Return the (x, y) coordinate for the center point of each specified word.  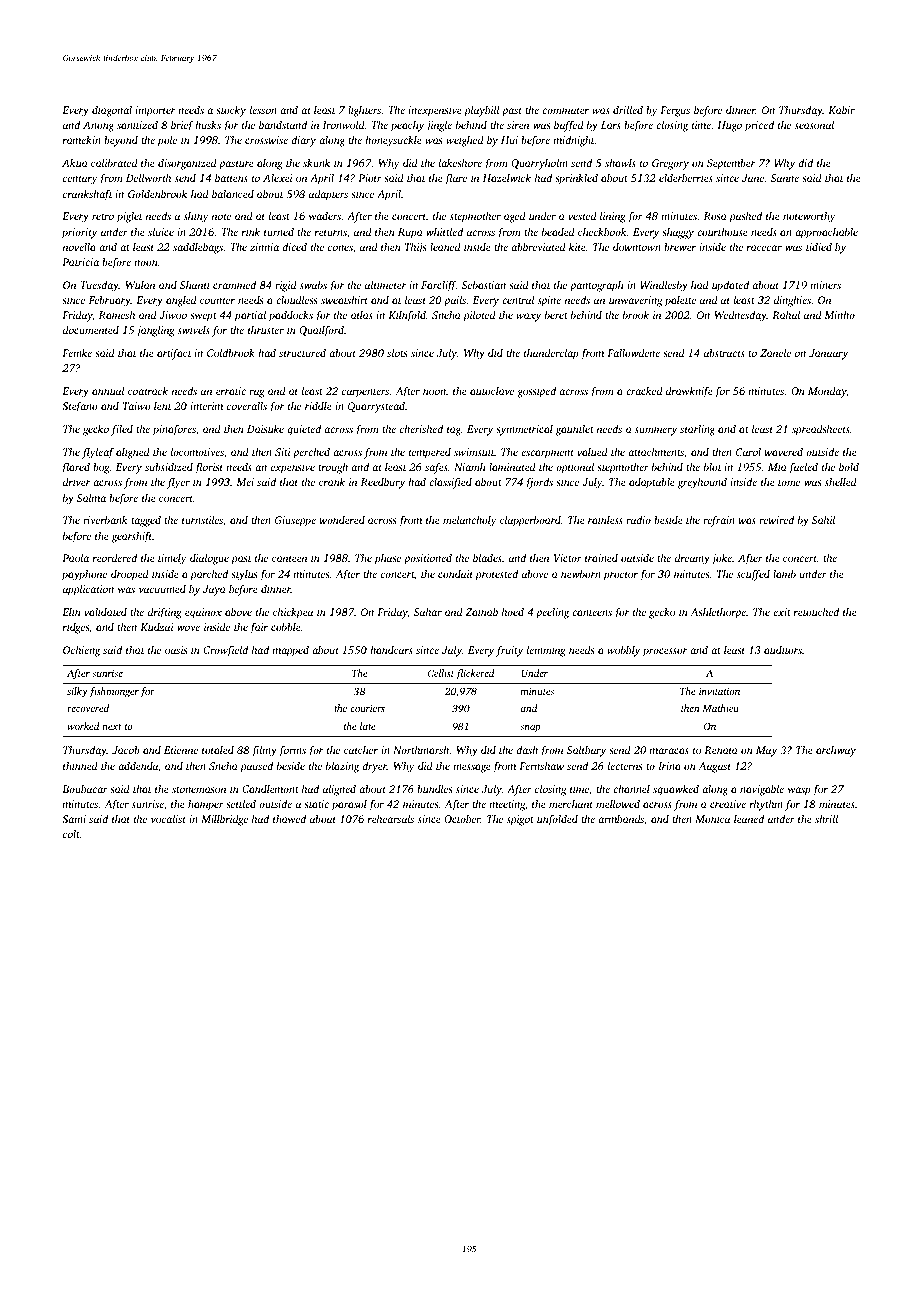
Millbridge (224, 820)
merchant (571, 804)
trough (333, 468)
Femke (77, 353)
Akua (75, 163)
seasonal (814, 125)
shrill (826, 819)
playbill (482, 111)
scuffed (753, 575)
